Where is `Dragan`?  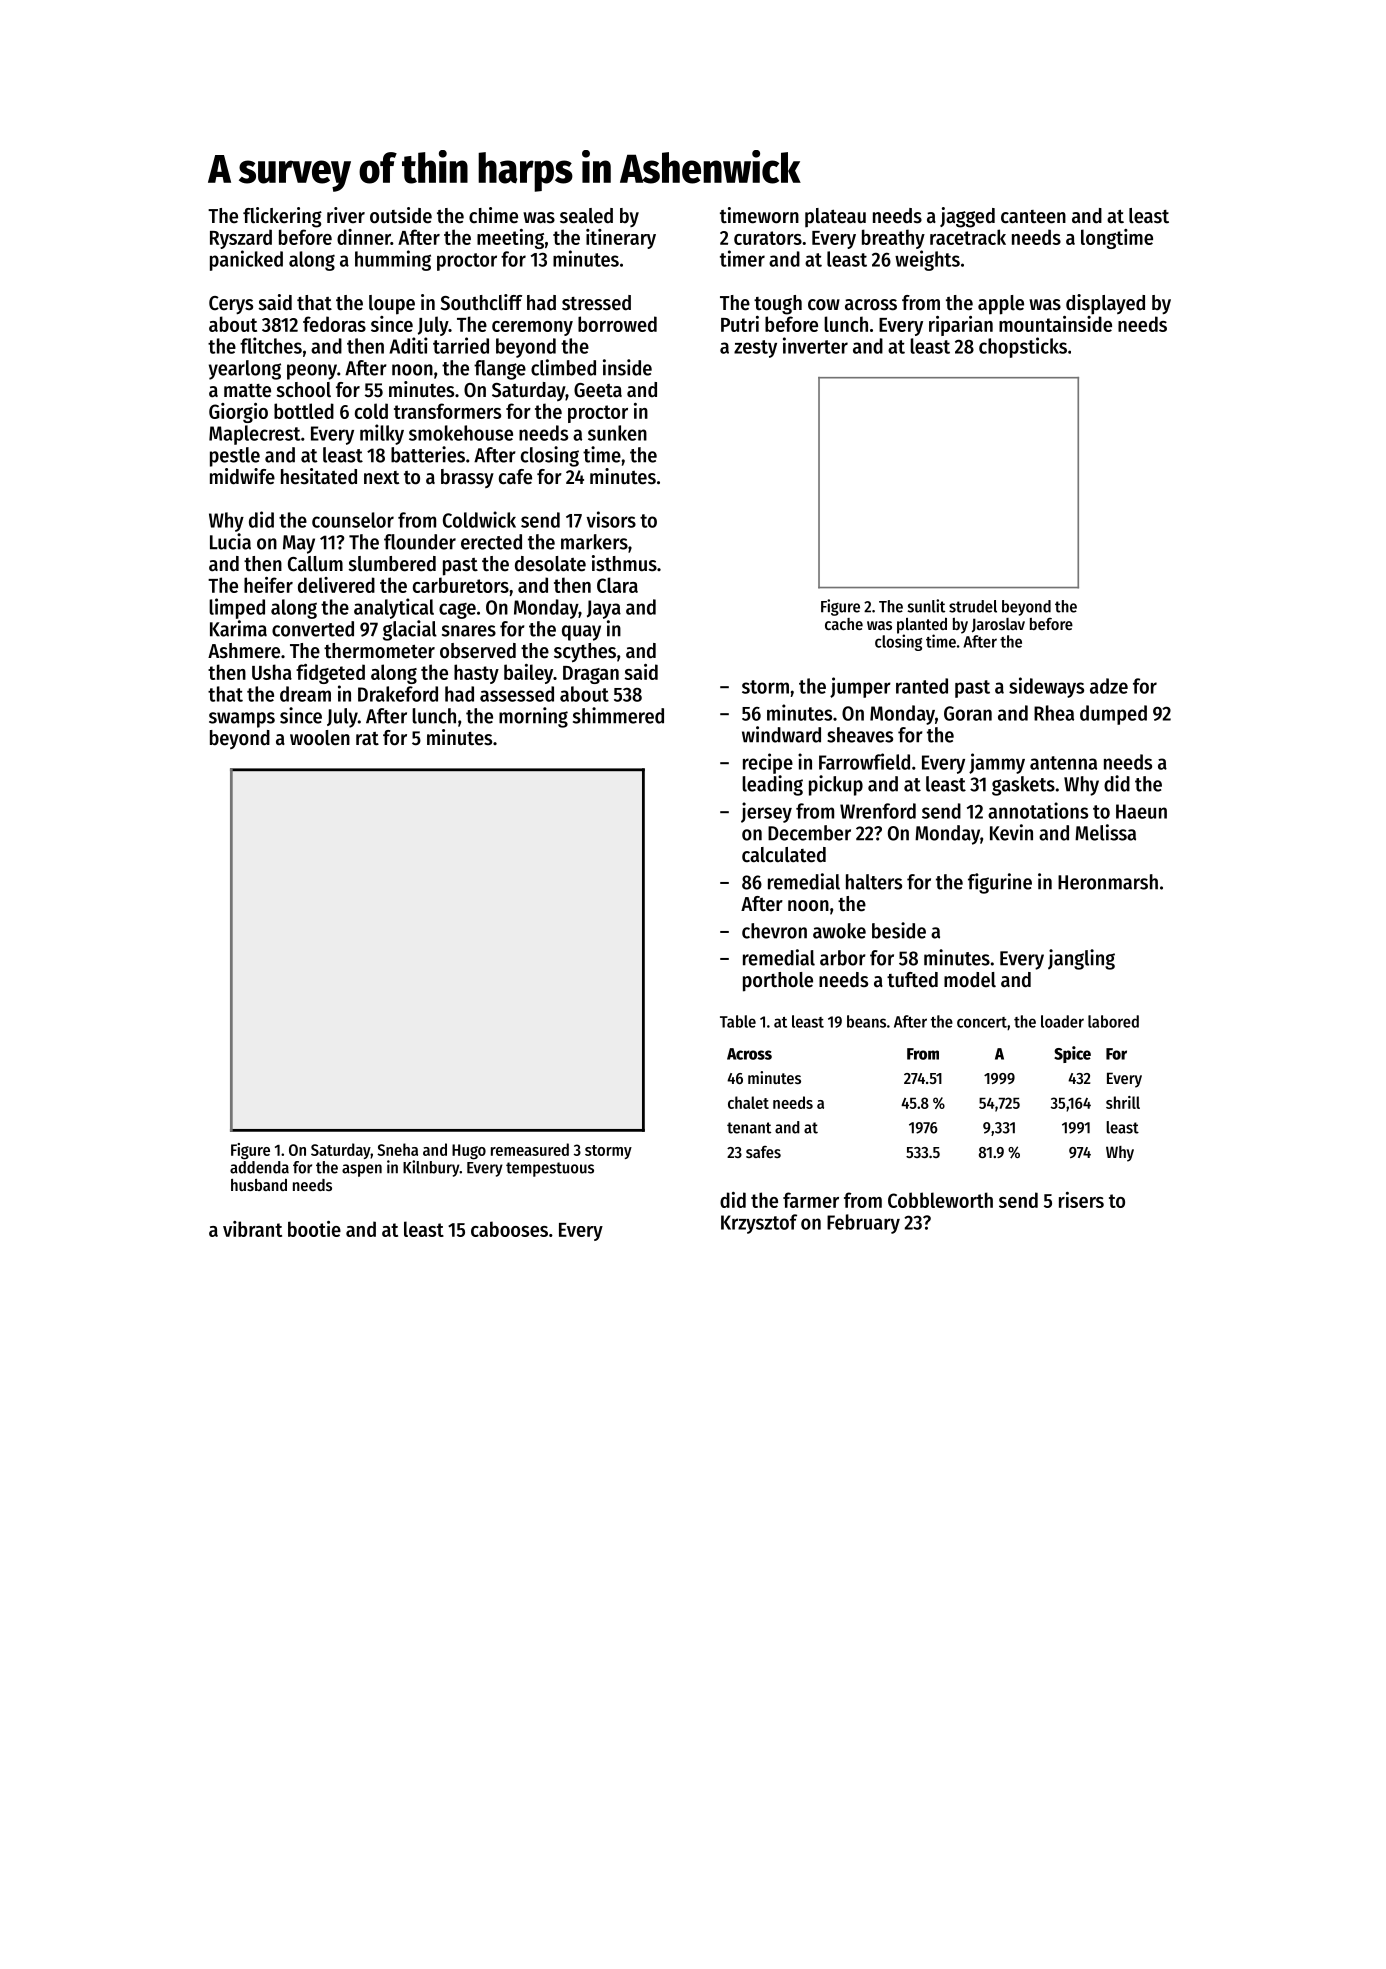 Dragan is located at coordinates (591, 675).
